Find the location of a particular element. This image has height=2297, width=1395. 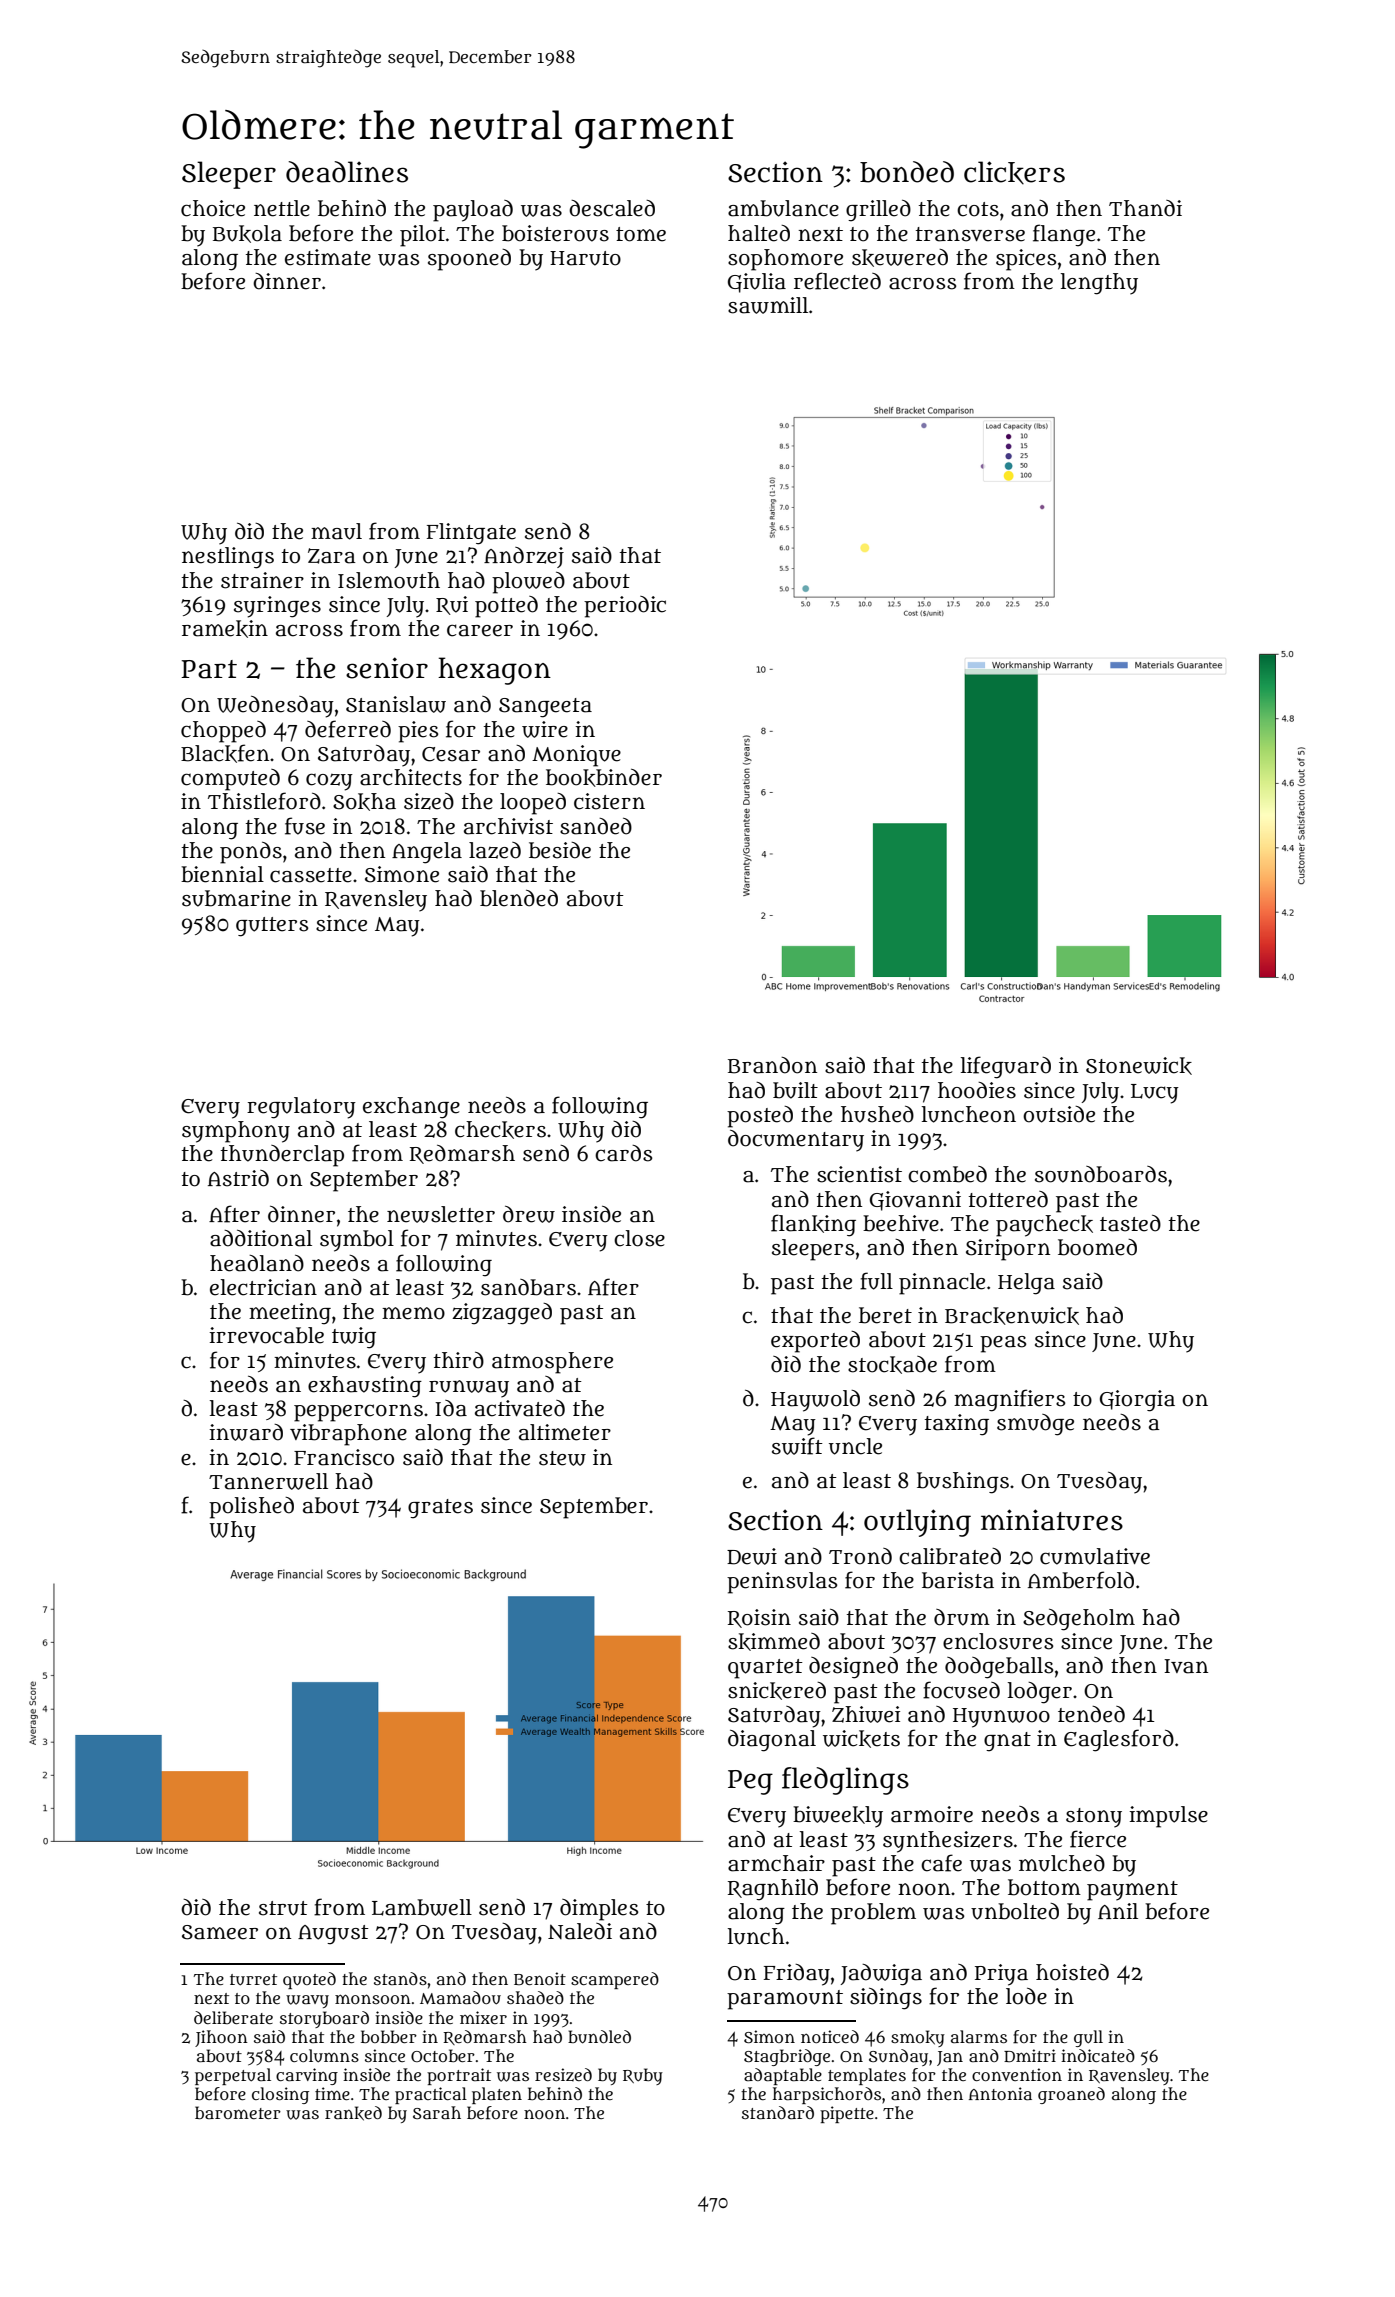

sawmill is located at coordinates (768, 305).
